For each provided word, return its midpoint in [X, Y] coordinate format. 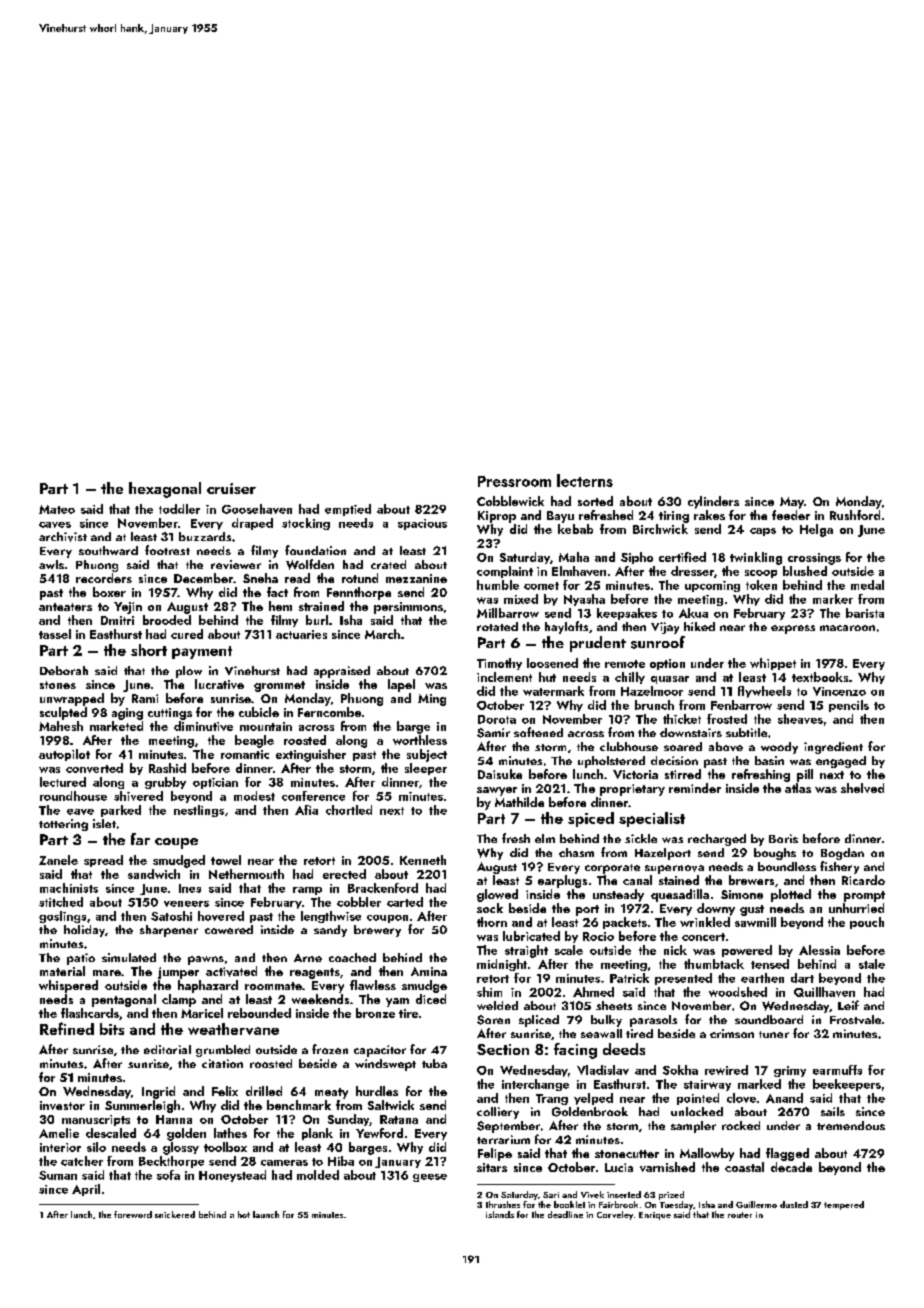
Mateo [57, 509]
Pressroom [514, 481]
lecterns [585, 480]
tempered [844, 1205]
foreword [133, 1214]
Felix [225, 1091]
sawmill [755, 922]
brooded [167, 620]
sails [833, 1111]
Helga [816, 530]
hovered [221, 916]
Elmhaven [579, 571]
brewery [377, 931]
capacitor [380, 1051]
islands [500, 1214]
